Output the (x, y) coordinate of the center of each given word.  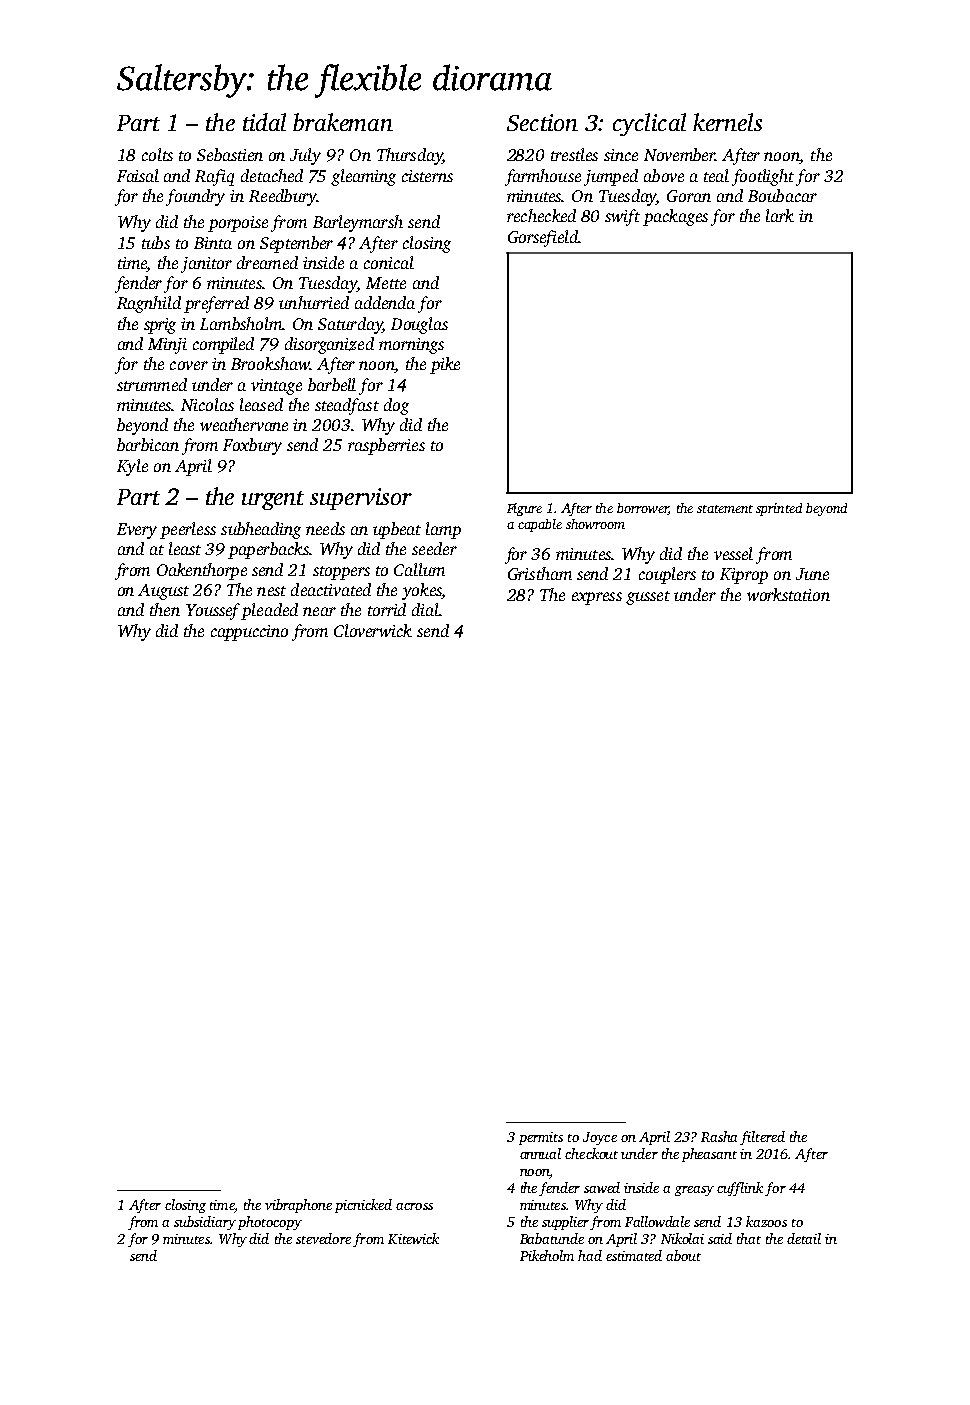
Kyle (132, 467)
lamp (443, 530)
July (305, 156)
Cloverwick (373, 630)
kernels (727, 122)
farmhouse (543, 177)
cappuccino (249, 633)
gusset (648, 598)
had (590, 1255)
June (812, 574)
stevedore (323, 1238)
